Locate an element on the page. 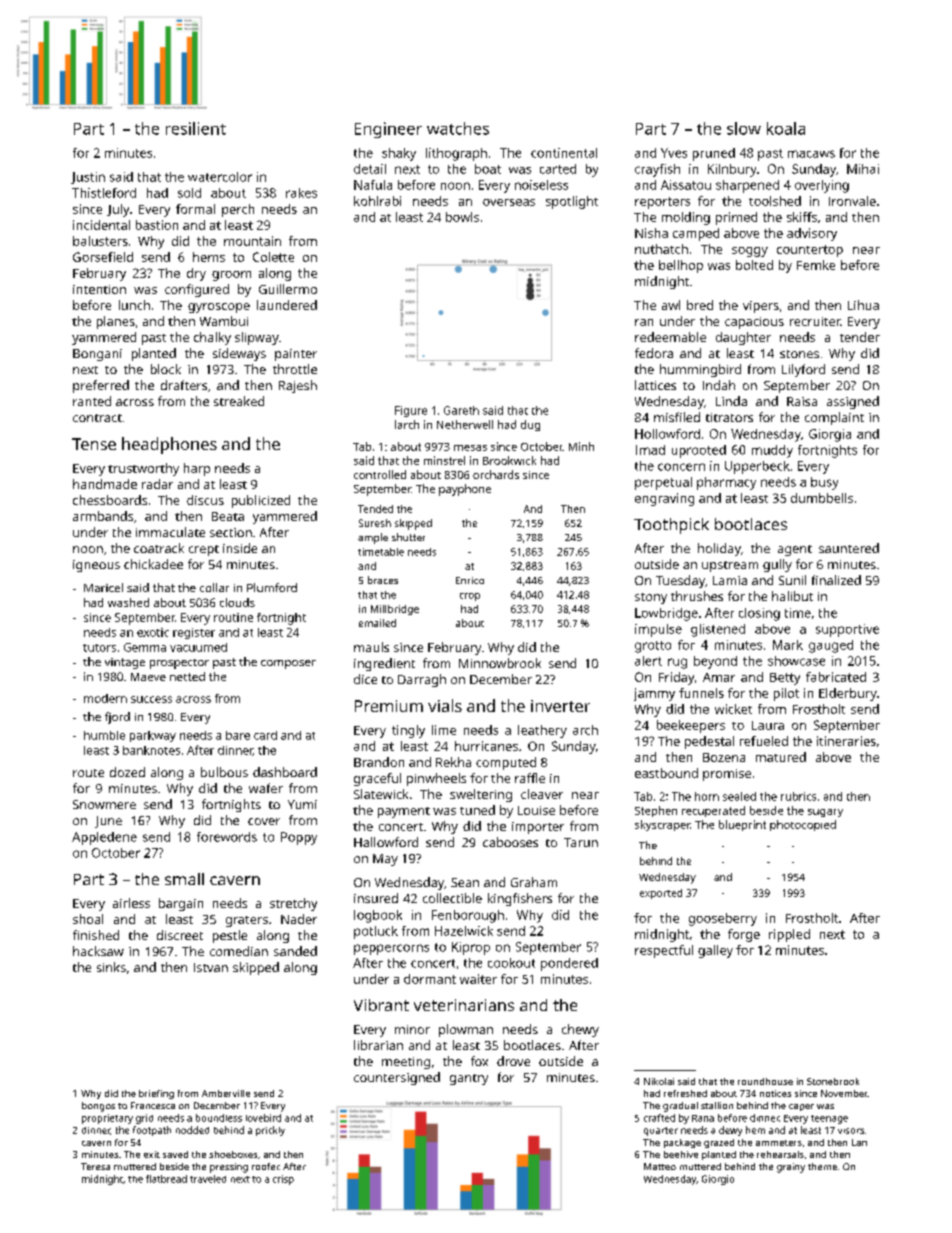 This document has width=952, height=1233. matured is located at coordinates (781, 757).
